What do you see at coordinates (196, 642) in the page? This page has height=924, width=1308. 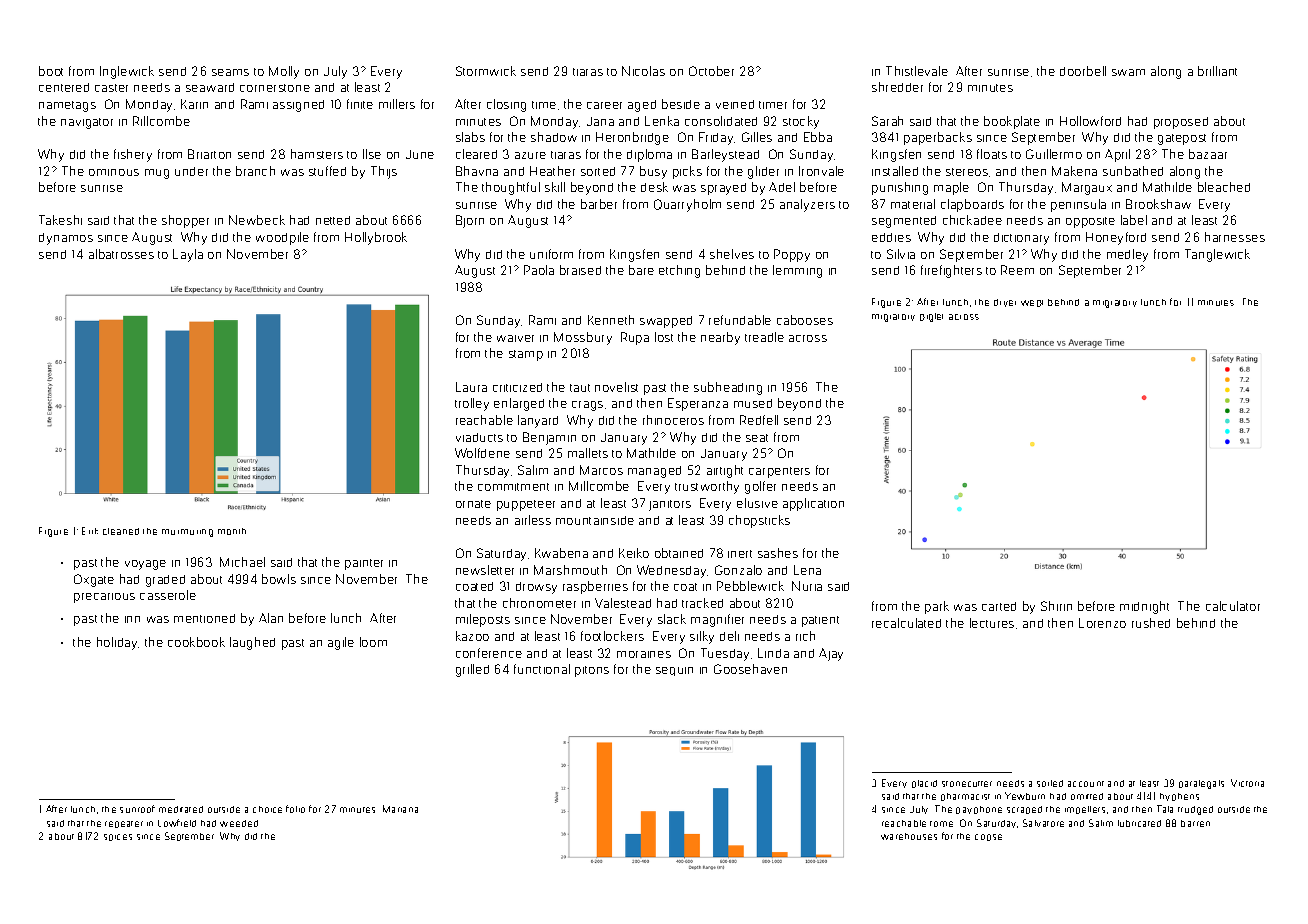 I see `cookbook` at bounding box center [196, 642].
